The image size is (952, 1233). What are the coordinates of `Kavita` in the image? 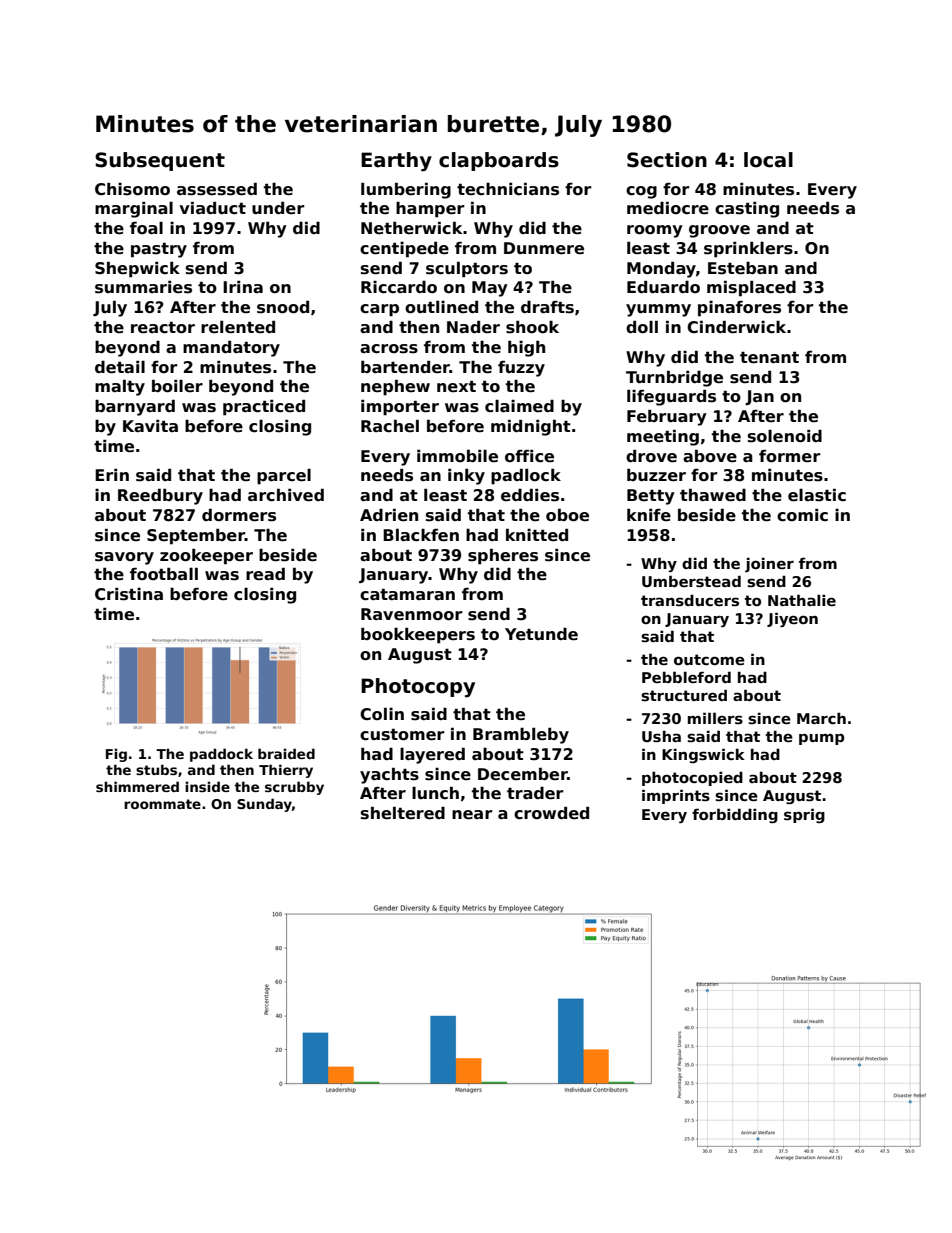 It's located at (150, 426).
